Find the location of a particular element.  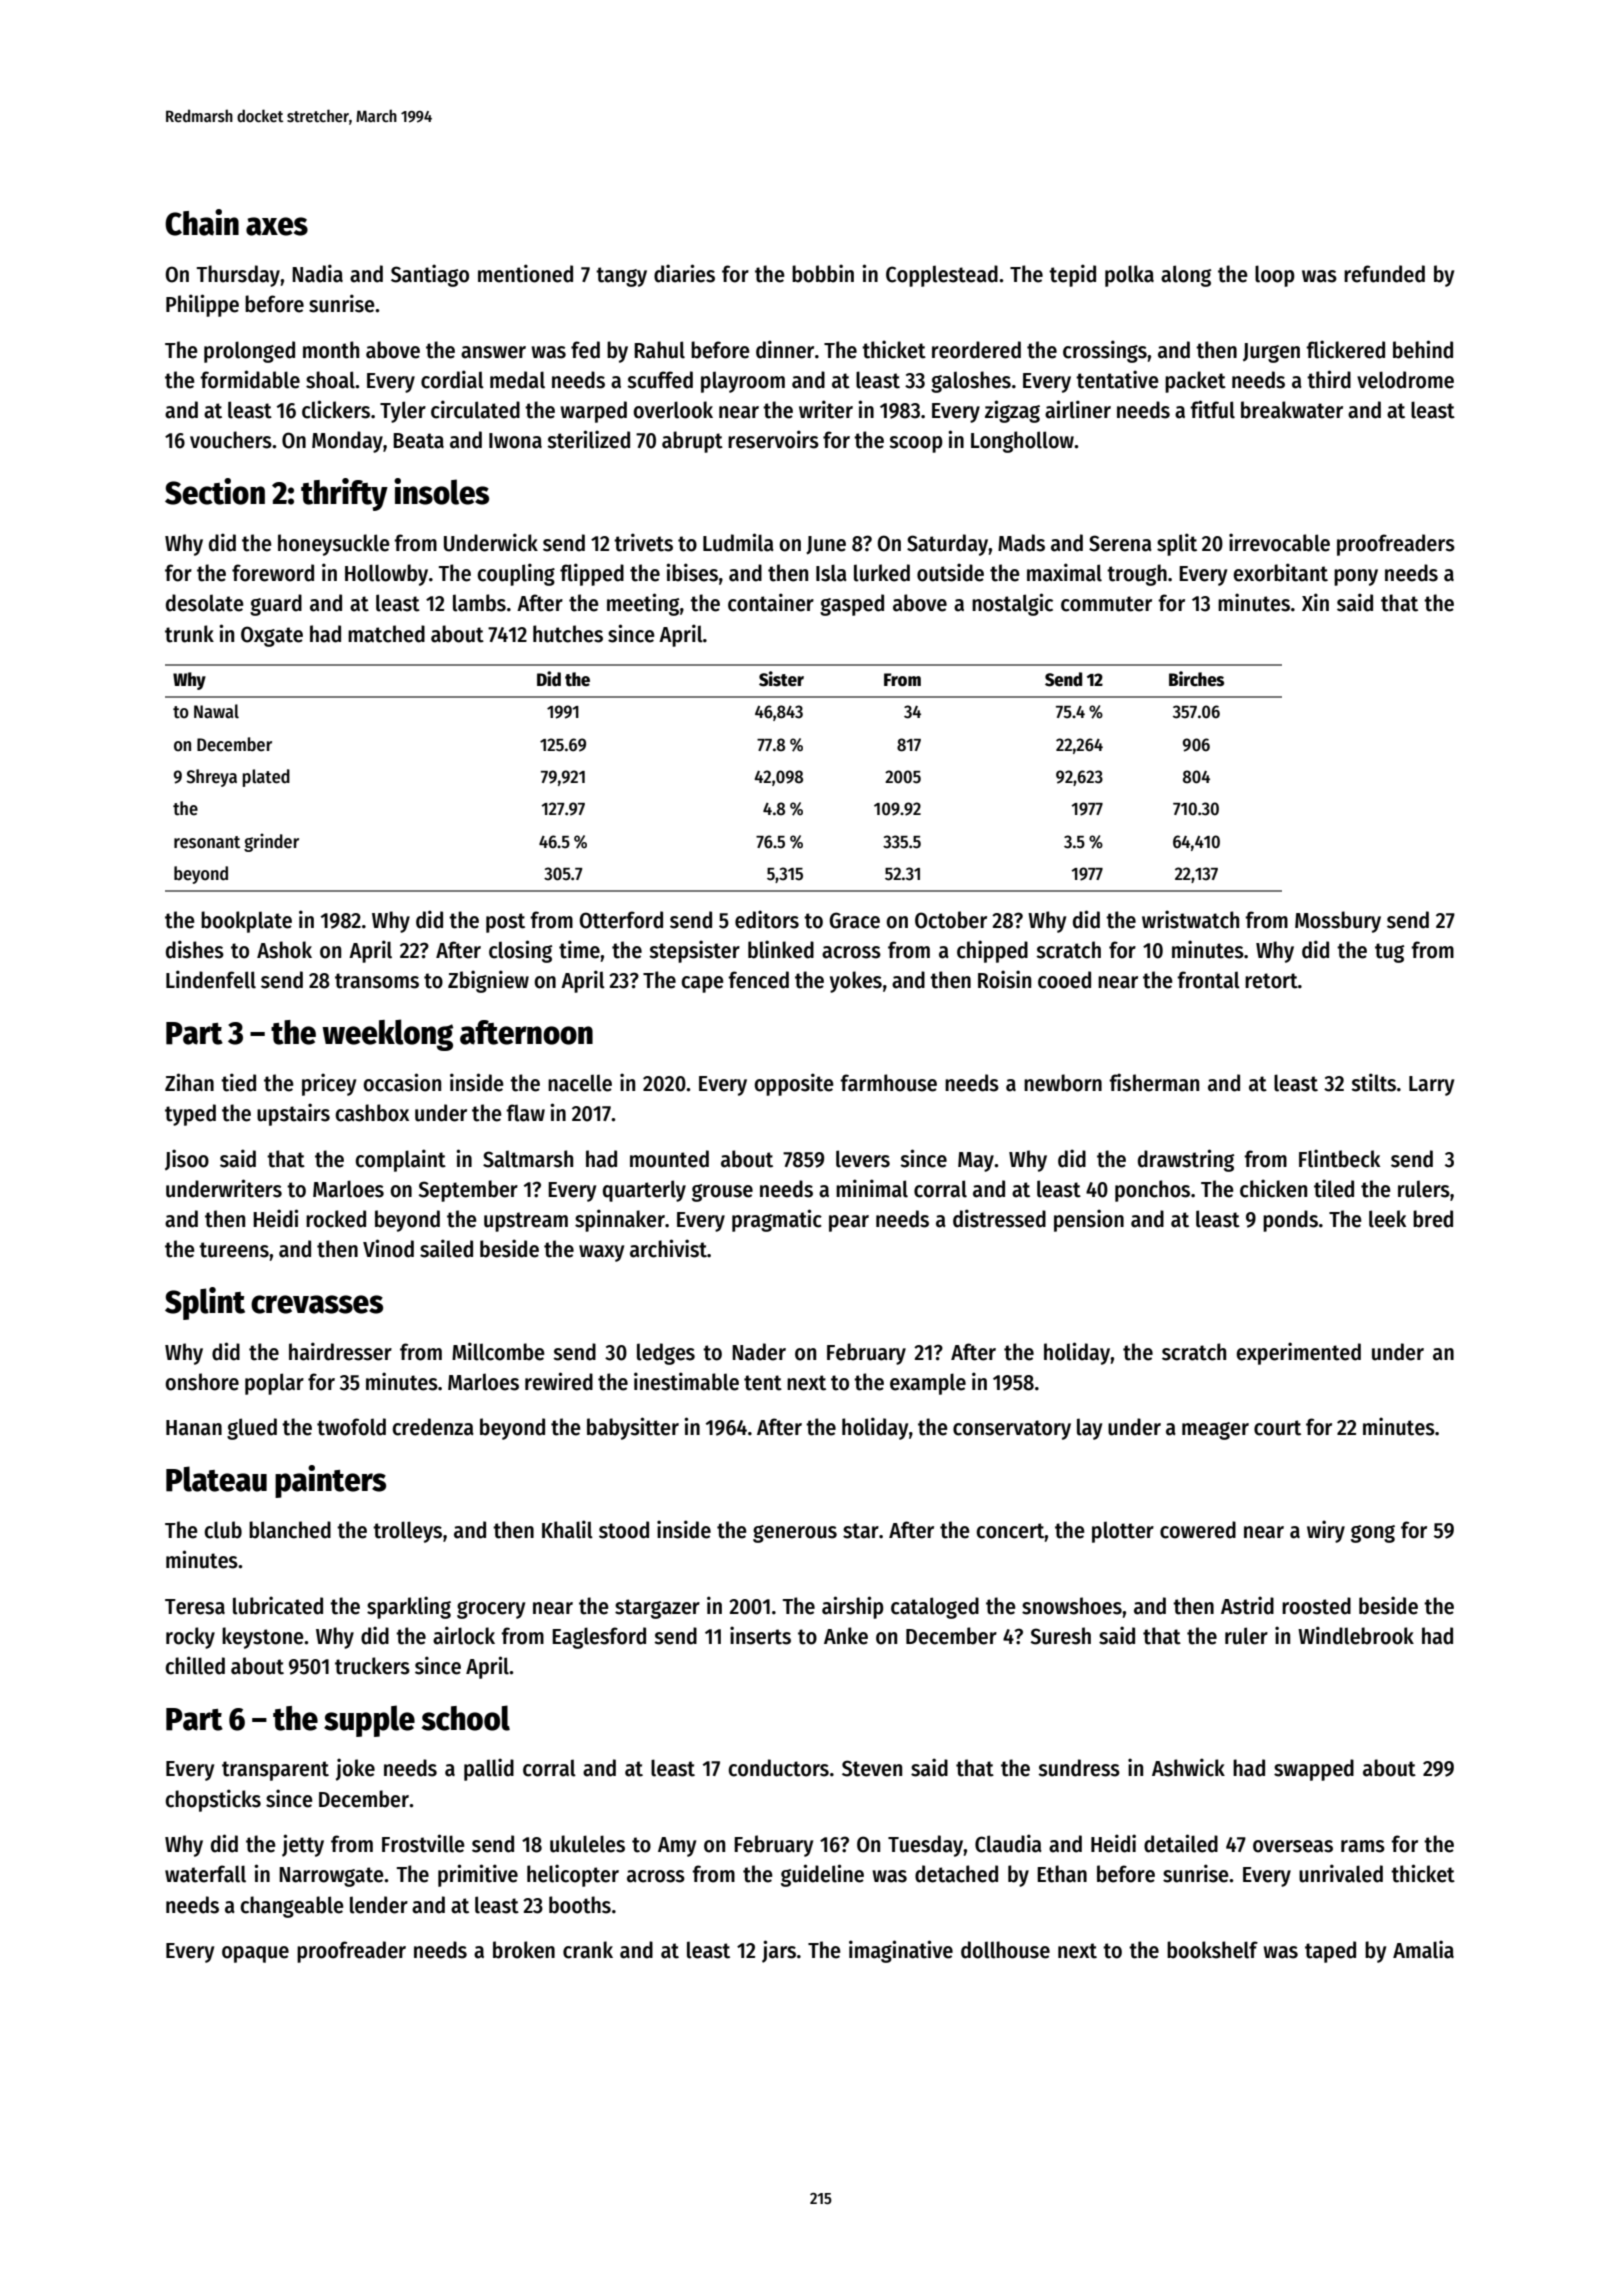

weeklong is located at coordinates (387, 1035).
